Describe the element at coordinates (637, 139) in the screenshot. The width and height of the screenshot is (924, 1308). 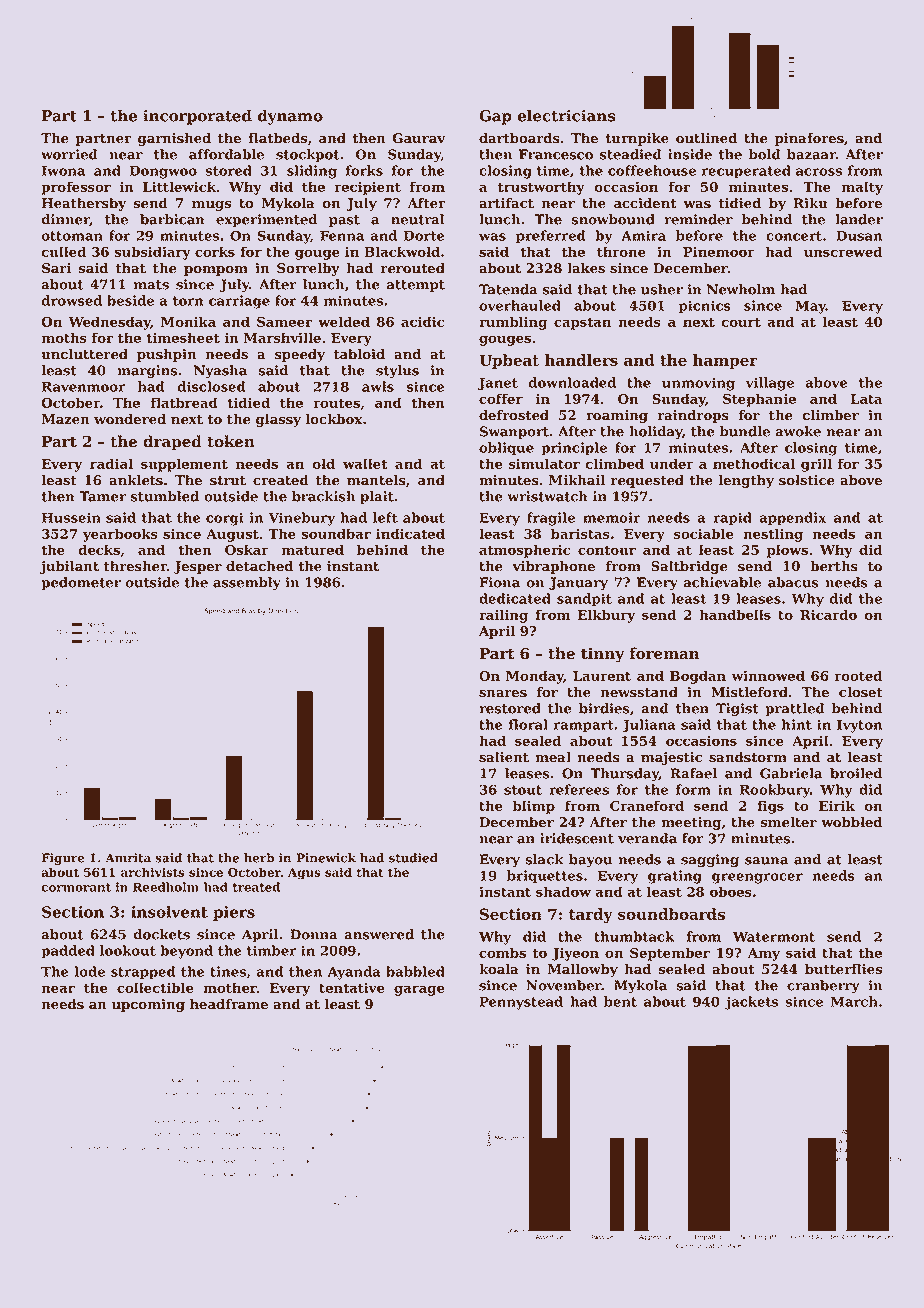
I see `turnpike` at that location.
